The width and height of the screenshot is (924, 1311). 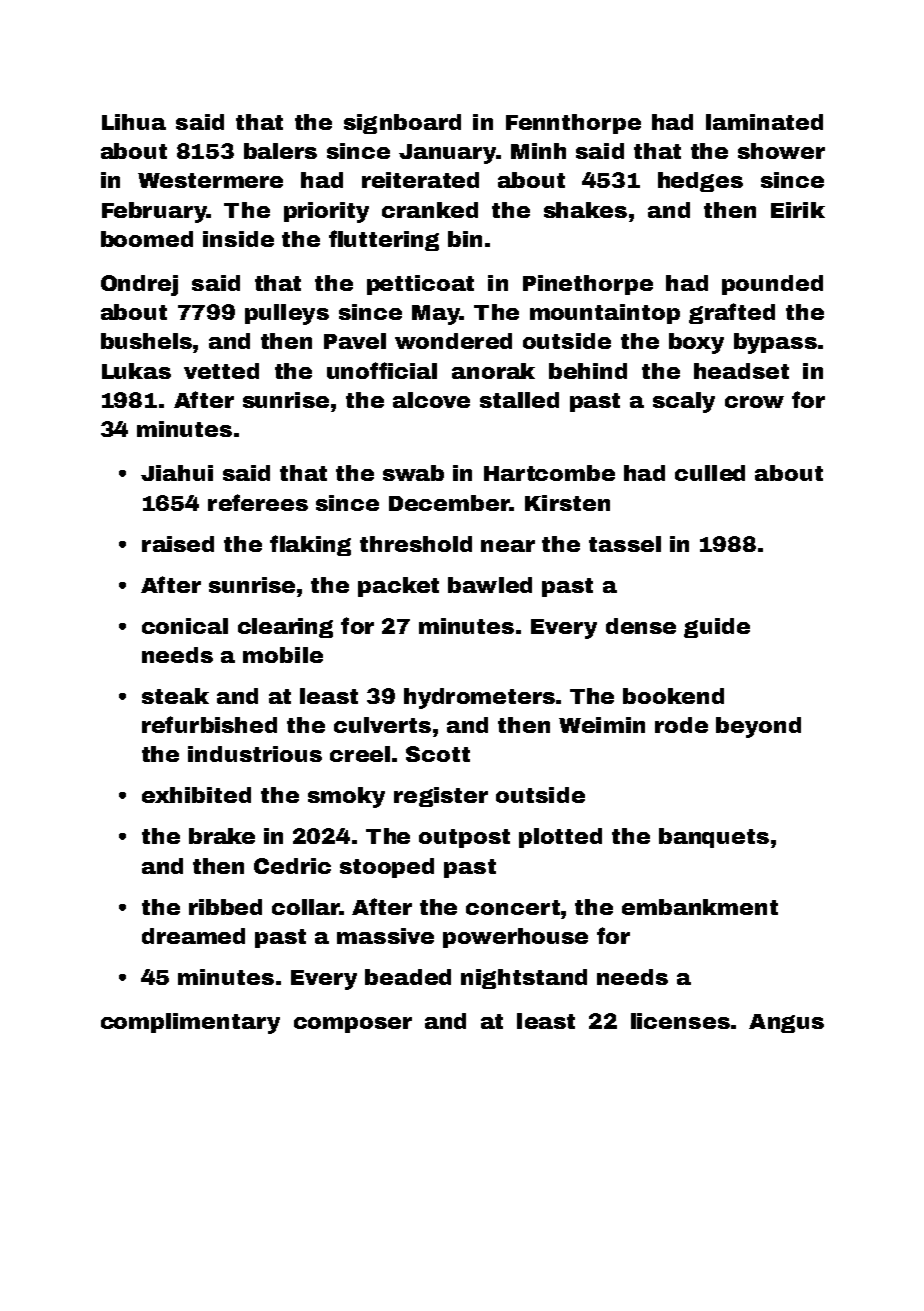 What do you see at coordinates (758, 727) in the screenshot?
I see `beyond` at bounding box center [758, 727].
